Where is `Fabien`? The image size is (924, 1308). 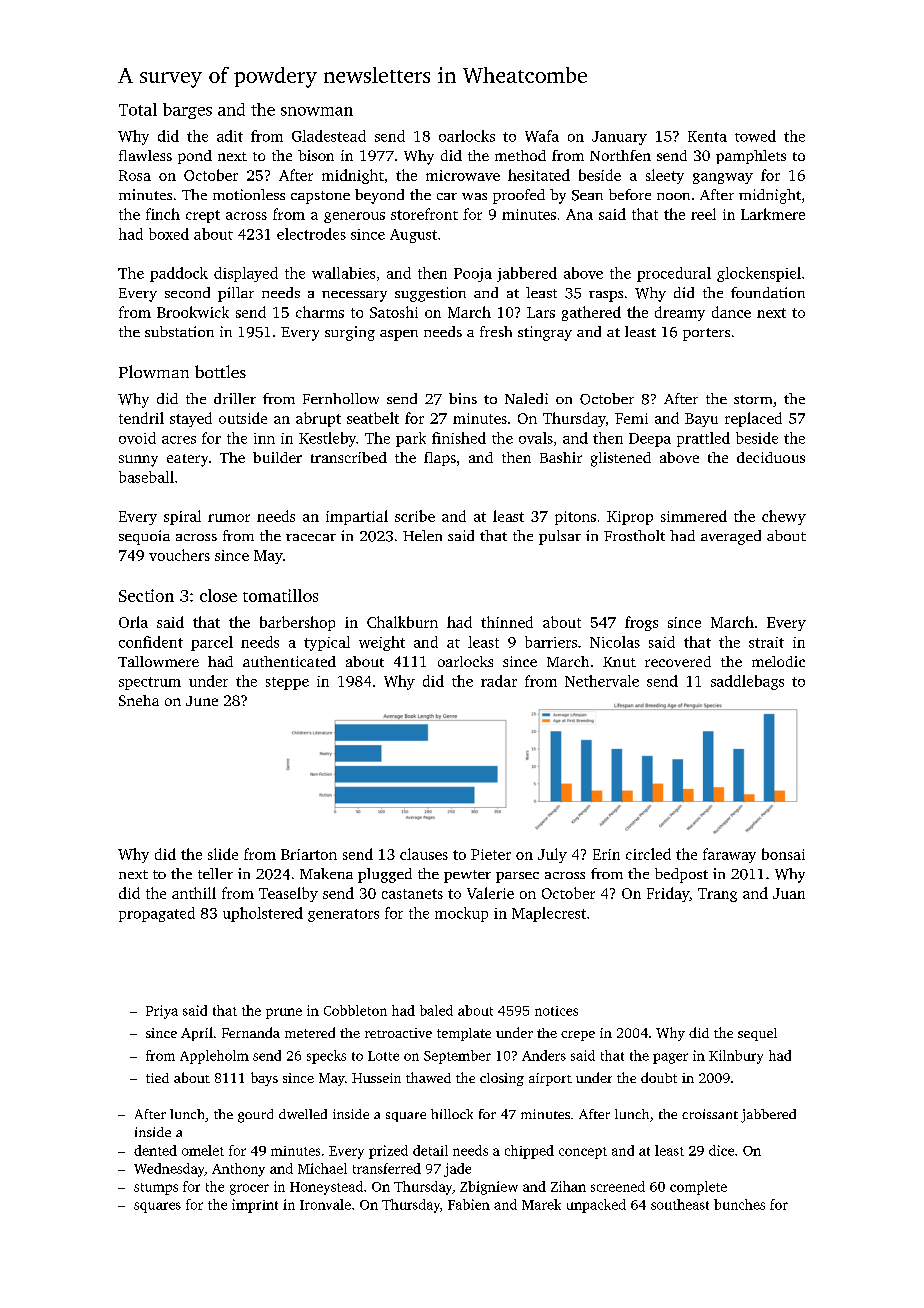 Fabien is located at coordinates (469, 1204).
